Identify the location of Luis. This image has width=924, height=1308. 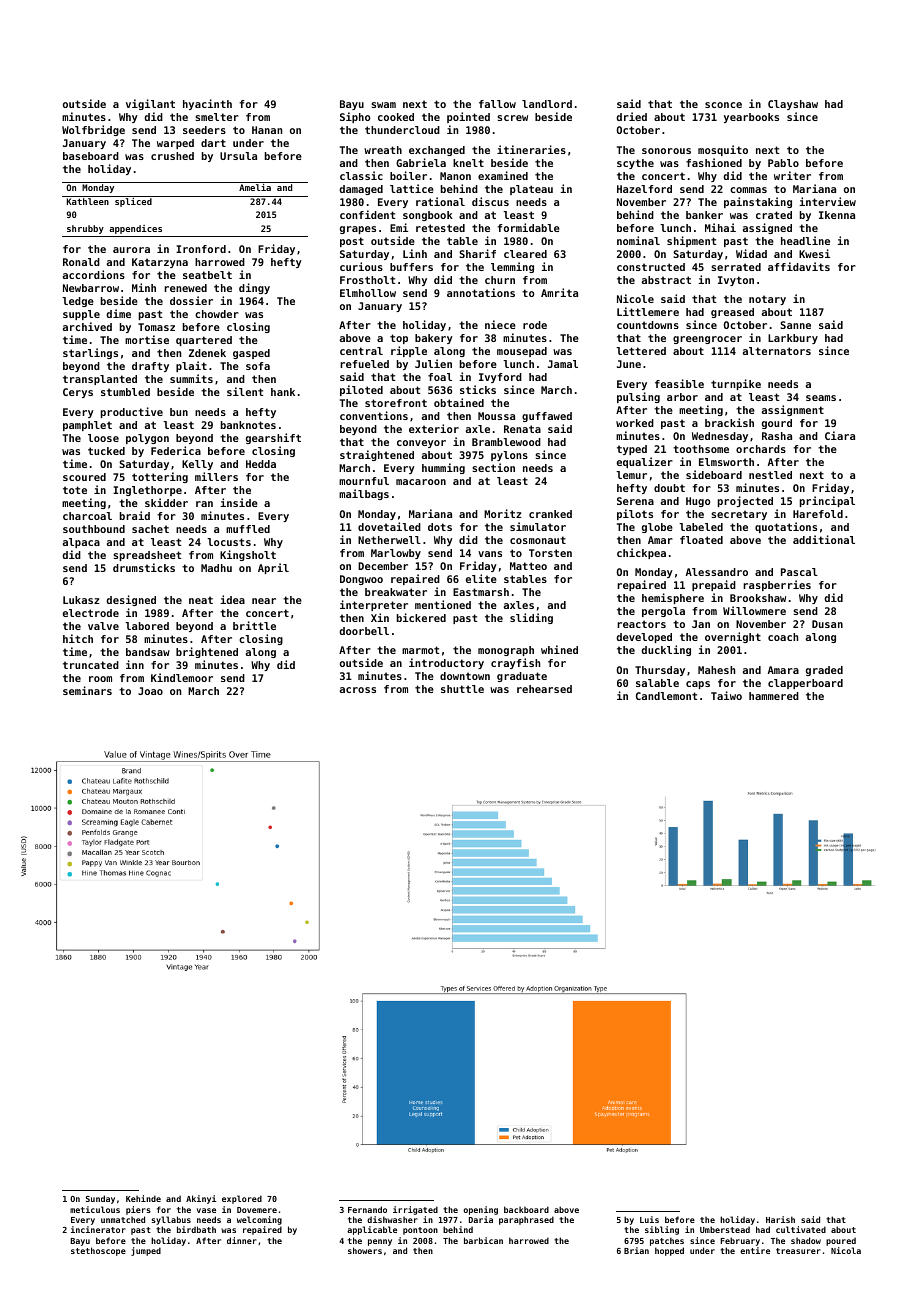
(649, 1219).
